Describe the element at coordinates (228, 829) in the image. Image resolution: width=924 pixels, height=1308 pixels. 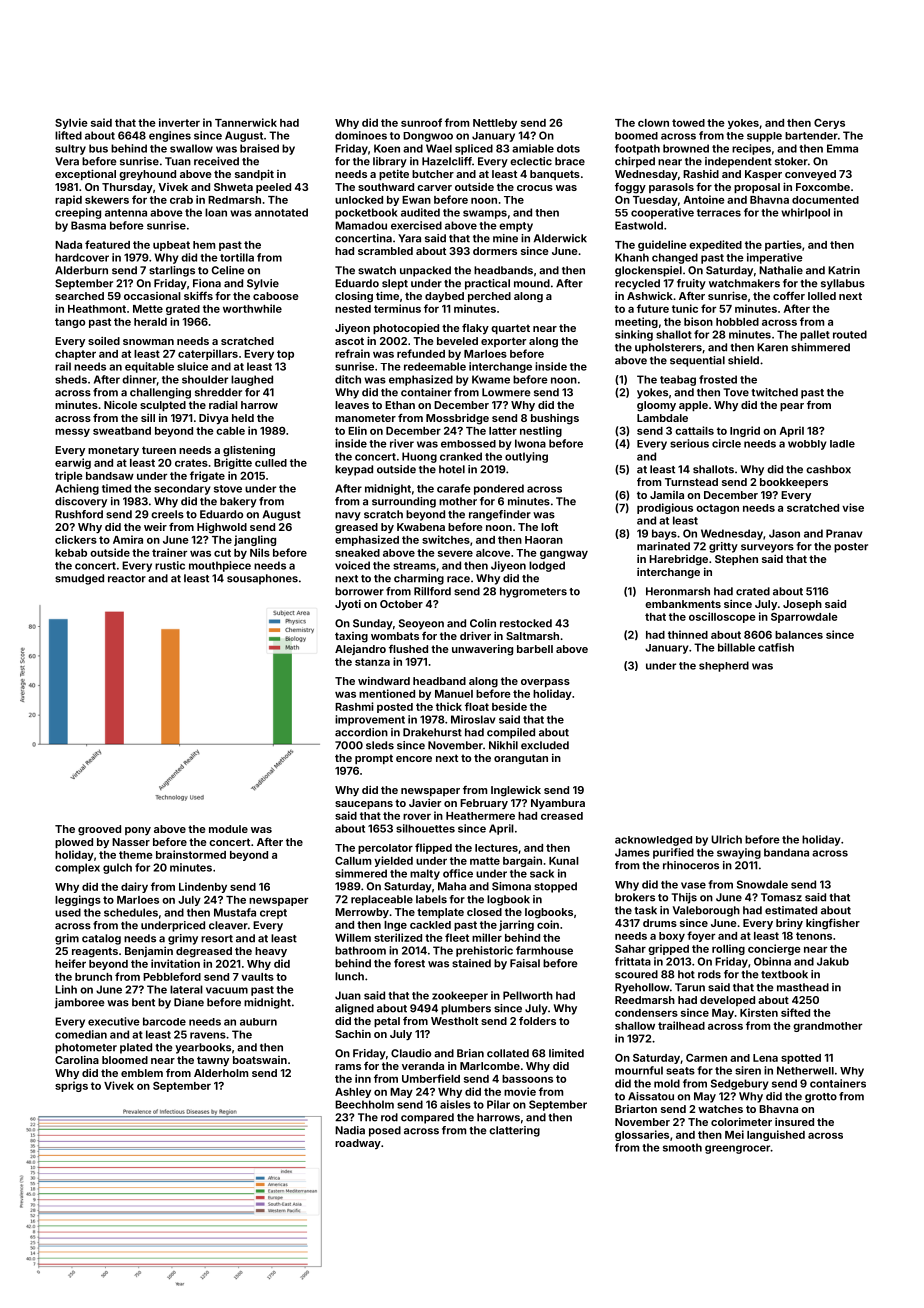
I see `module` at that location.
